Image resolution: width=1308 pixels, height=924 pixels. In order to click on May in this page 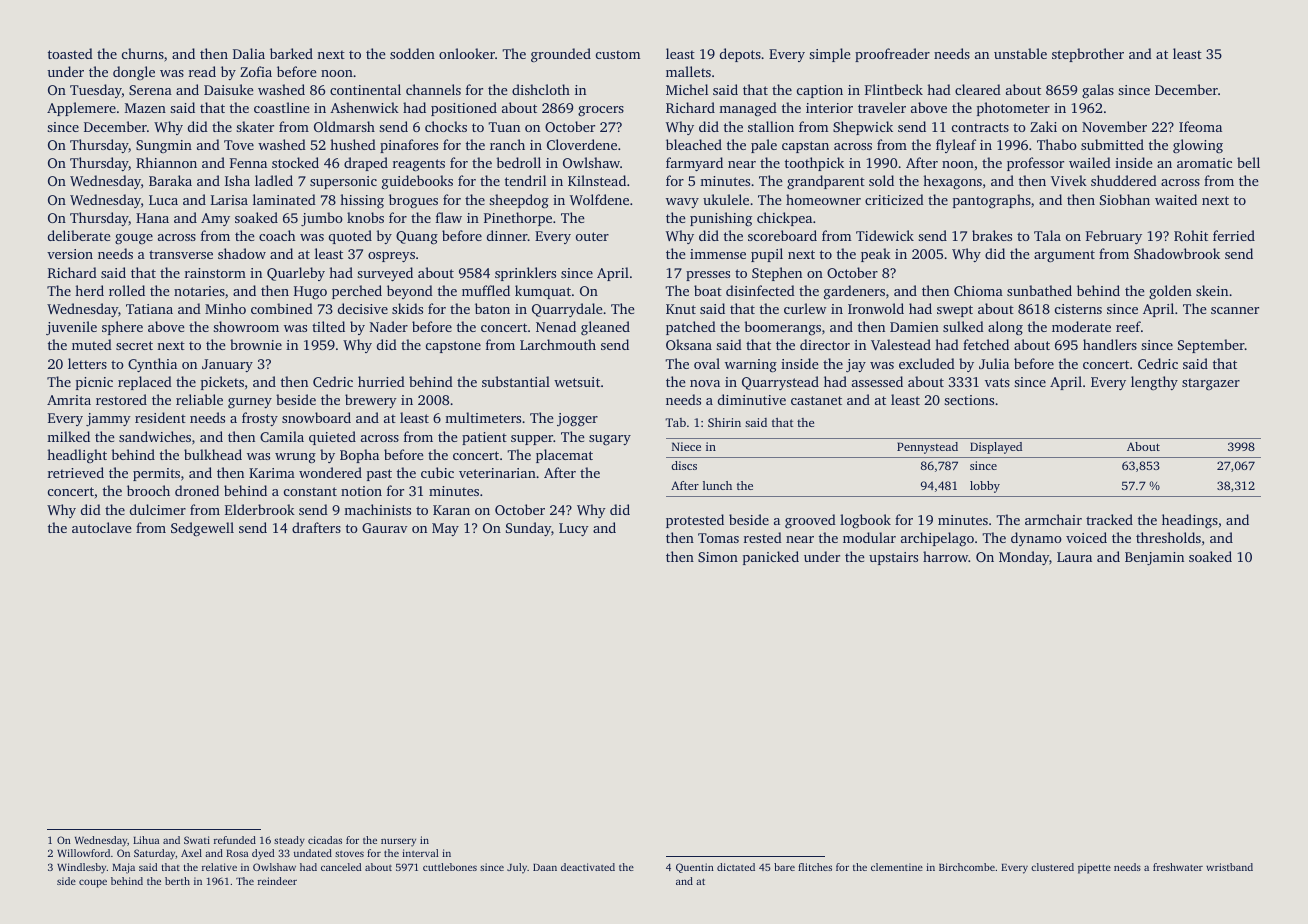, I will do `click(445, 529)`.
